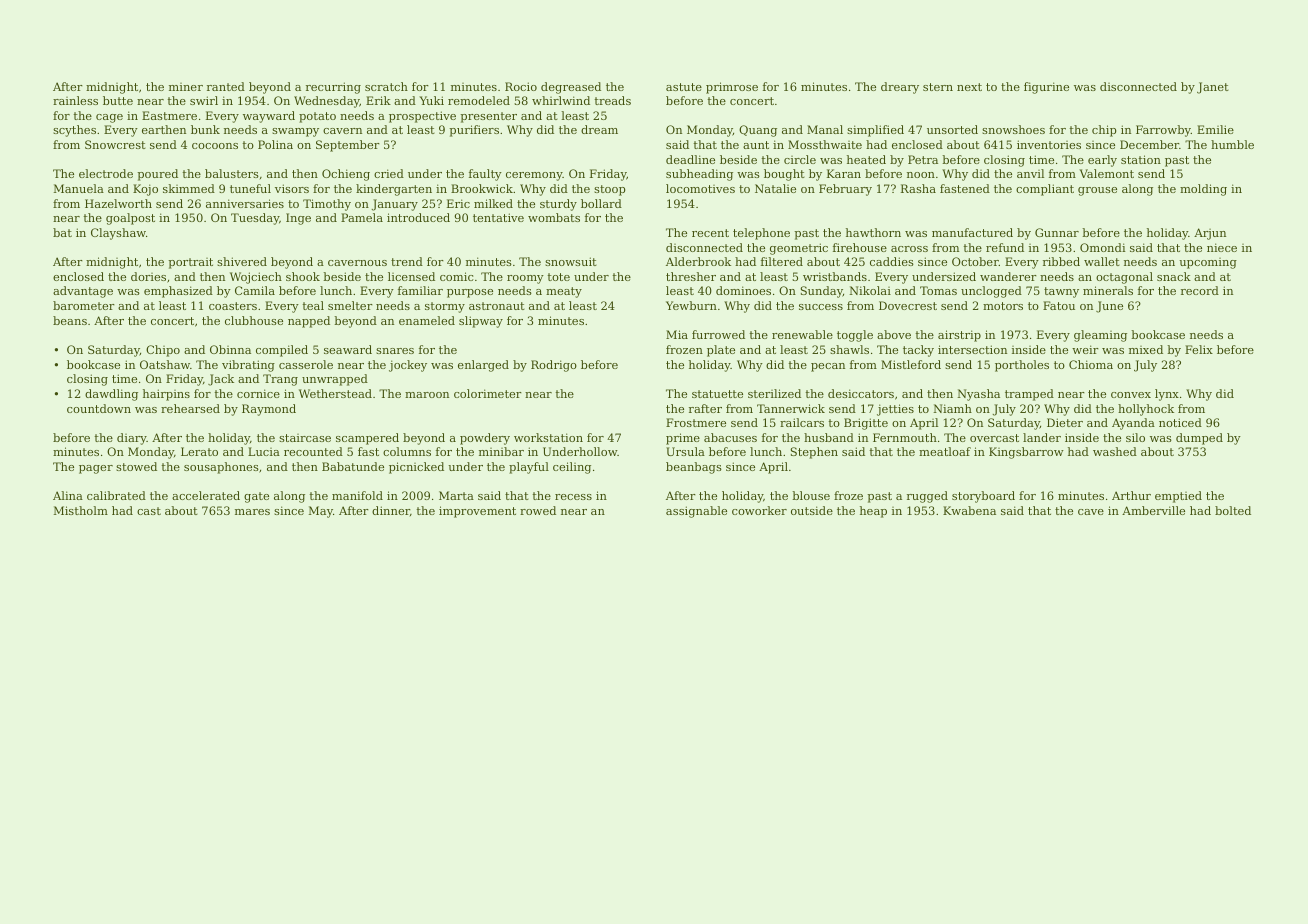 The image size is (1308, 924). What do you see at coordinates (1045, 190) in the image?
I see `compliant` at bounding box center [1045, 190].
